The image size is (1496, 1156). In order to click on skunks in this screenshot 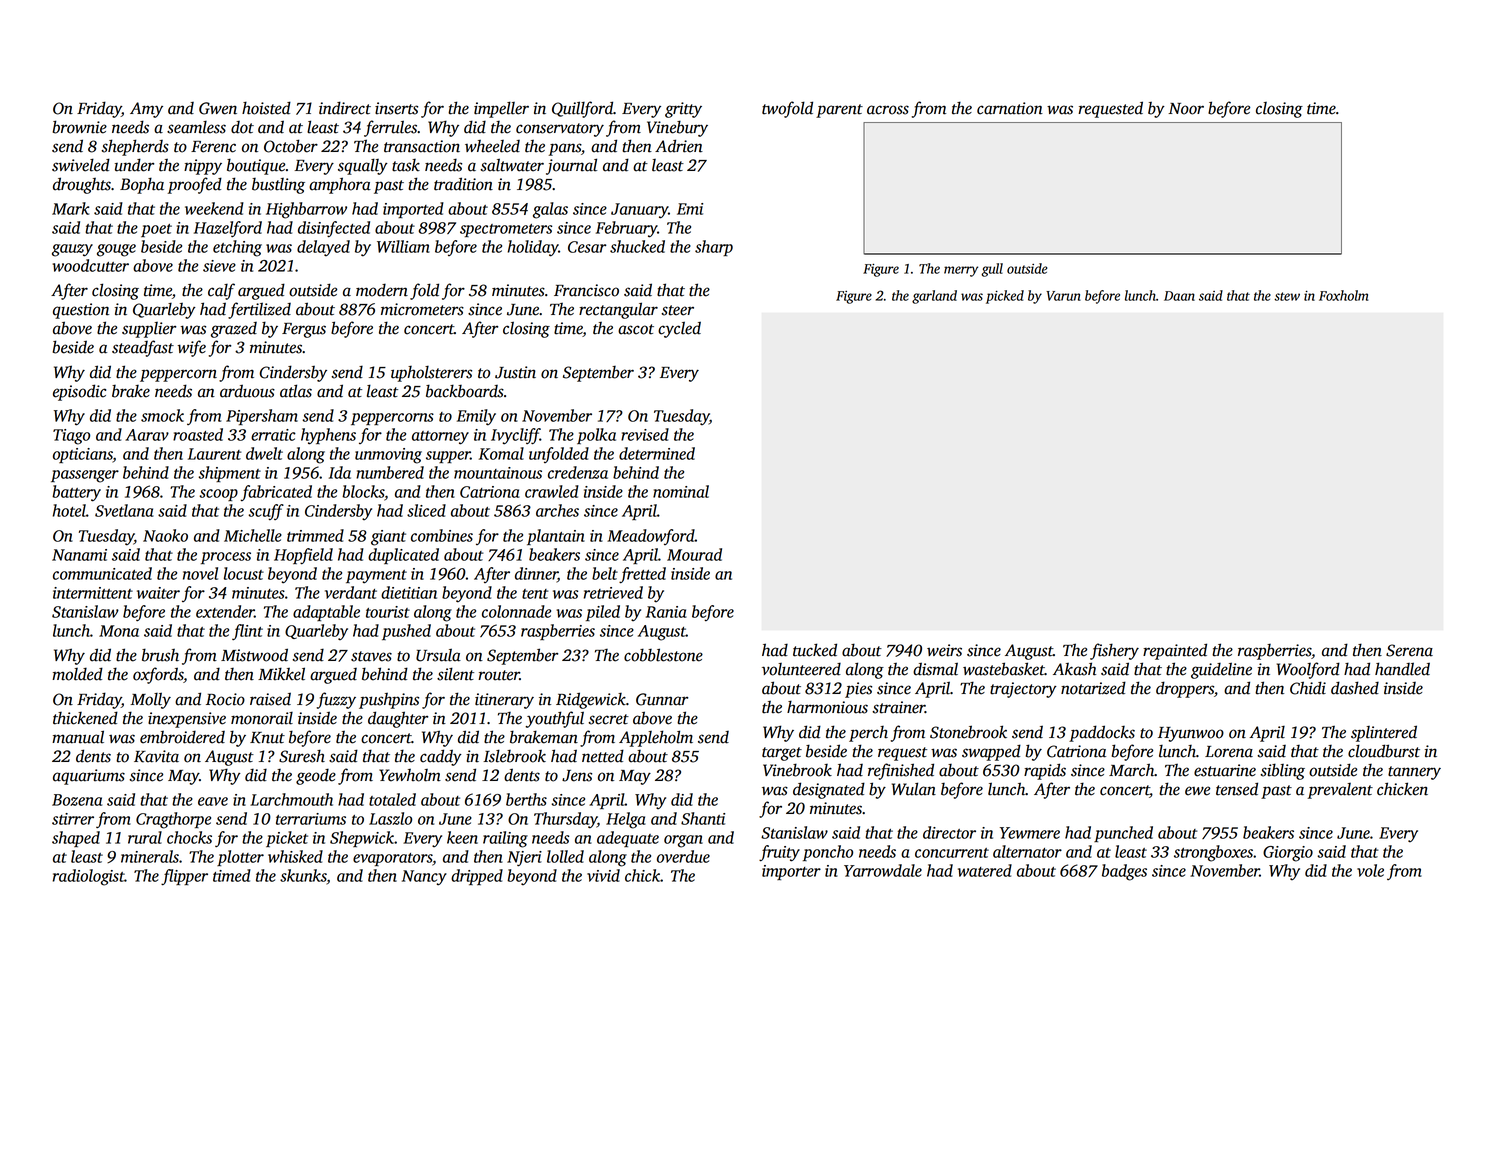, I will do `click(303, 875)`.
